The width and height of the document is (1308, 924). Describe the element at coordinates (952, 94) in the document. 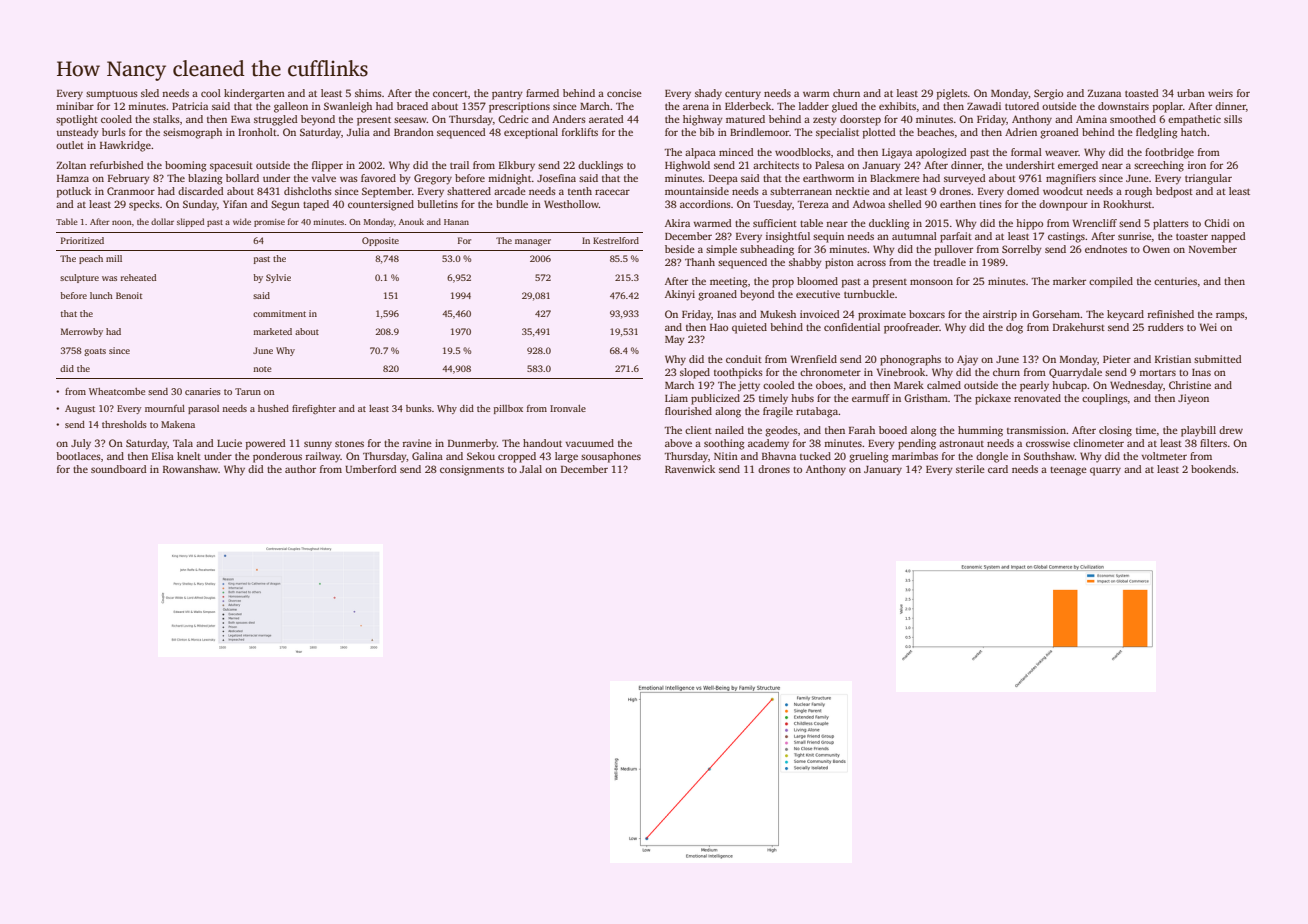

I see `piglets` at that location.
